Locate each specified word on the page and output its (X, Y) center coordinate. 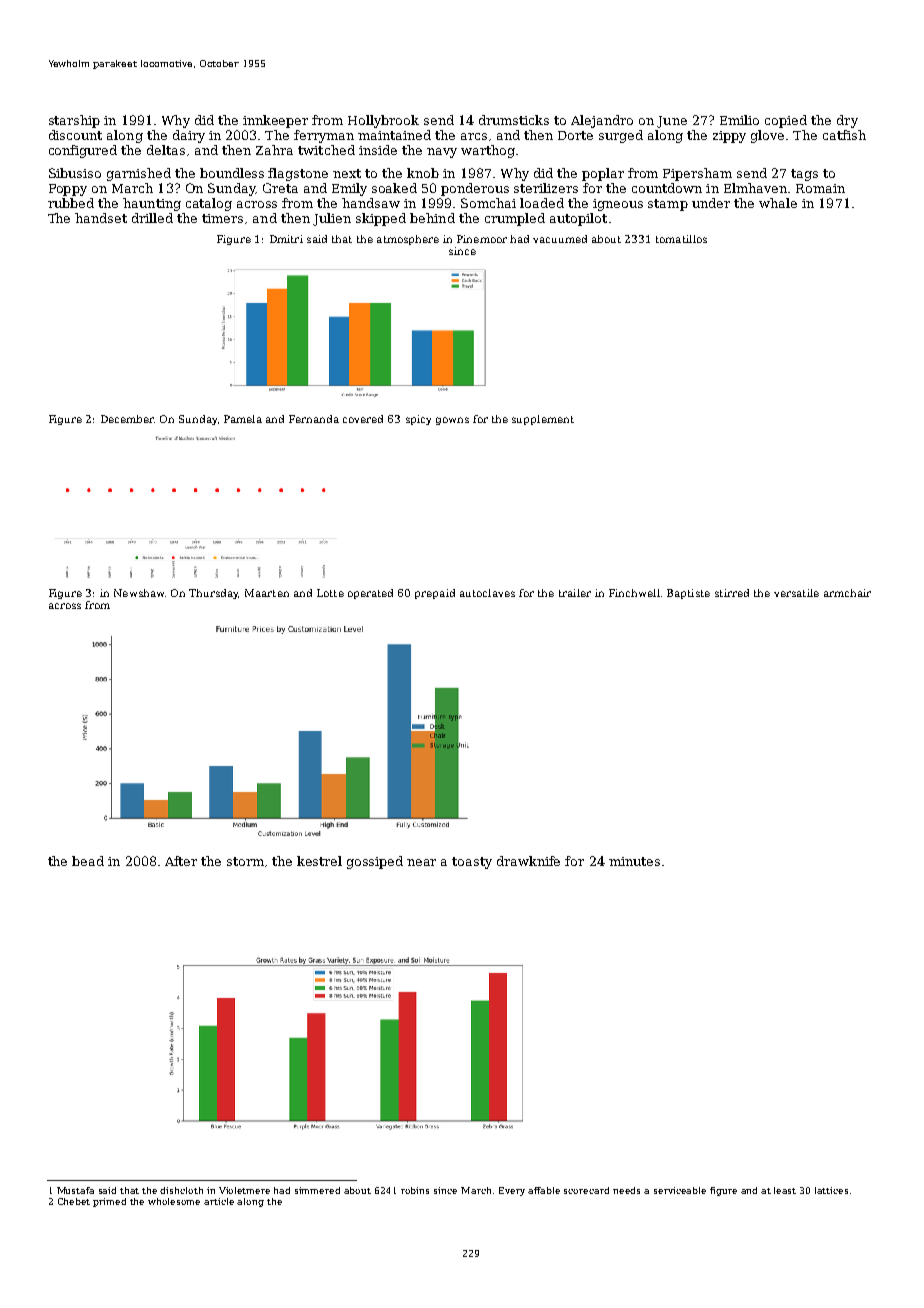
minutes (634, 861)
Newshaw (139, 593)
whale (778, 203)
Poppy (68, 190)
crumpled (515, 219)
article (219, 1201)
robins (415, 1190)
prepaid (435, 594)
